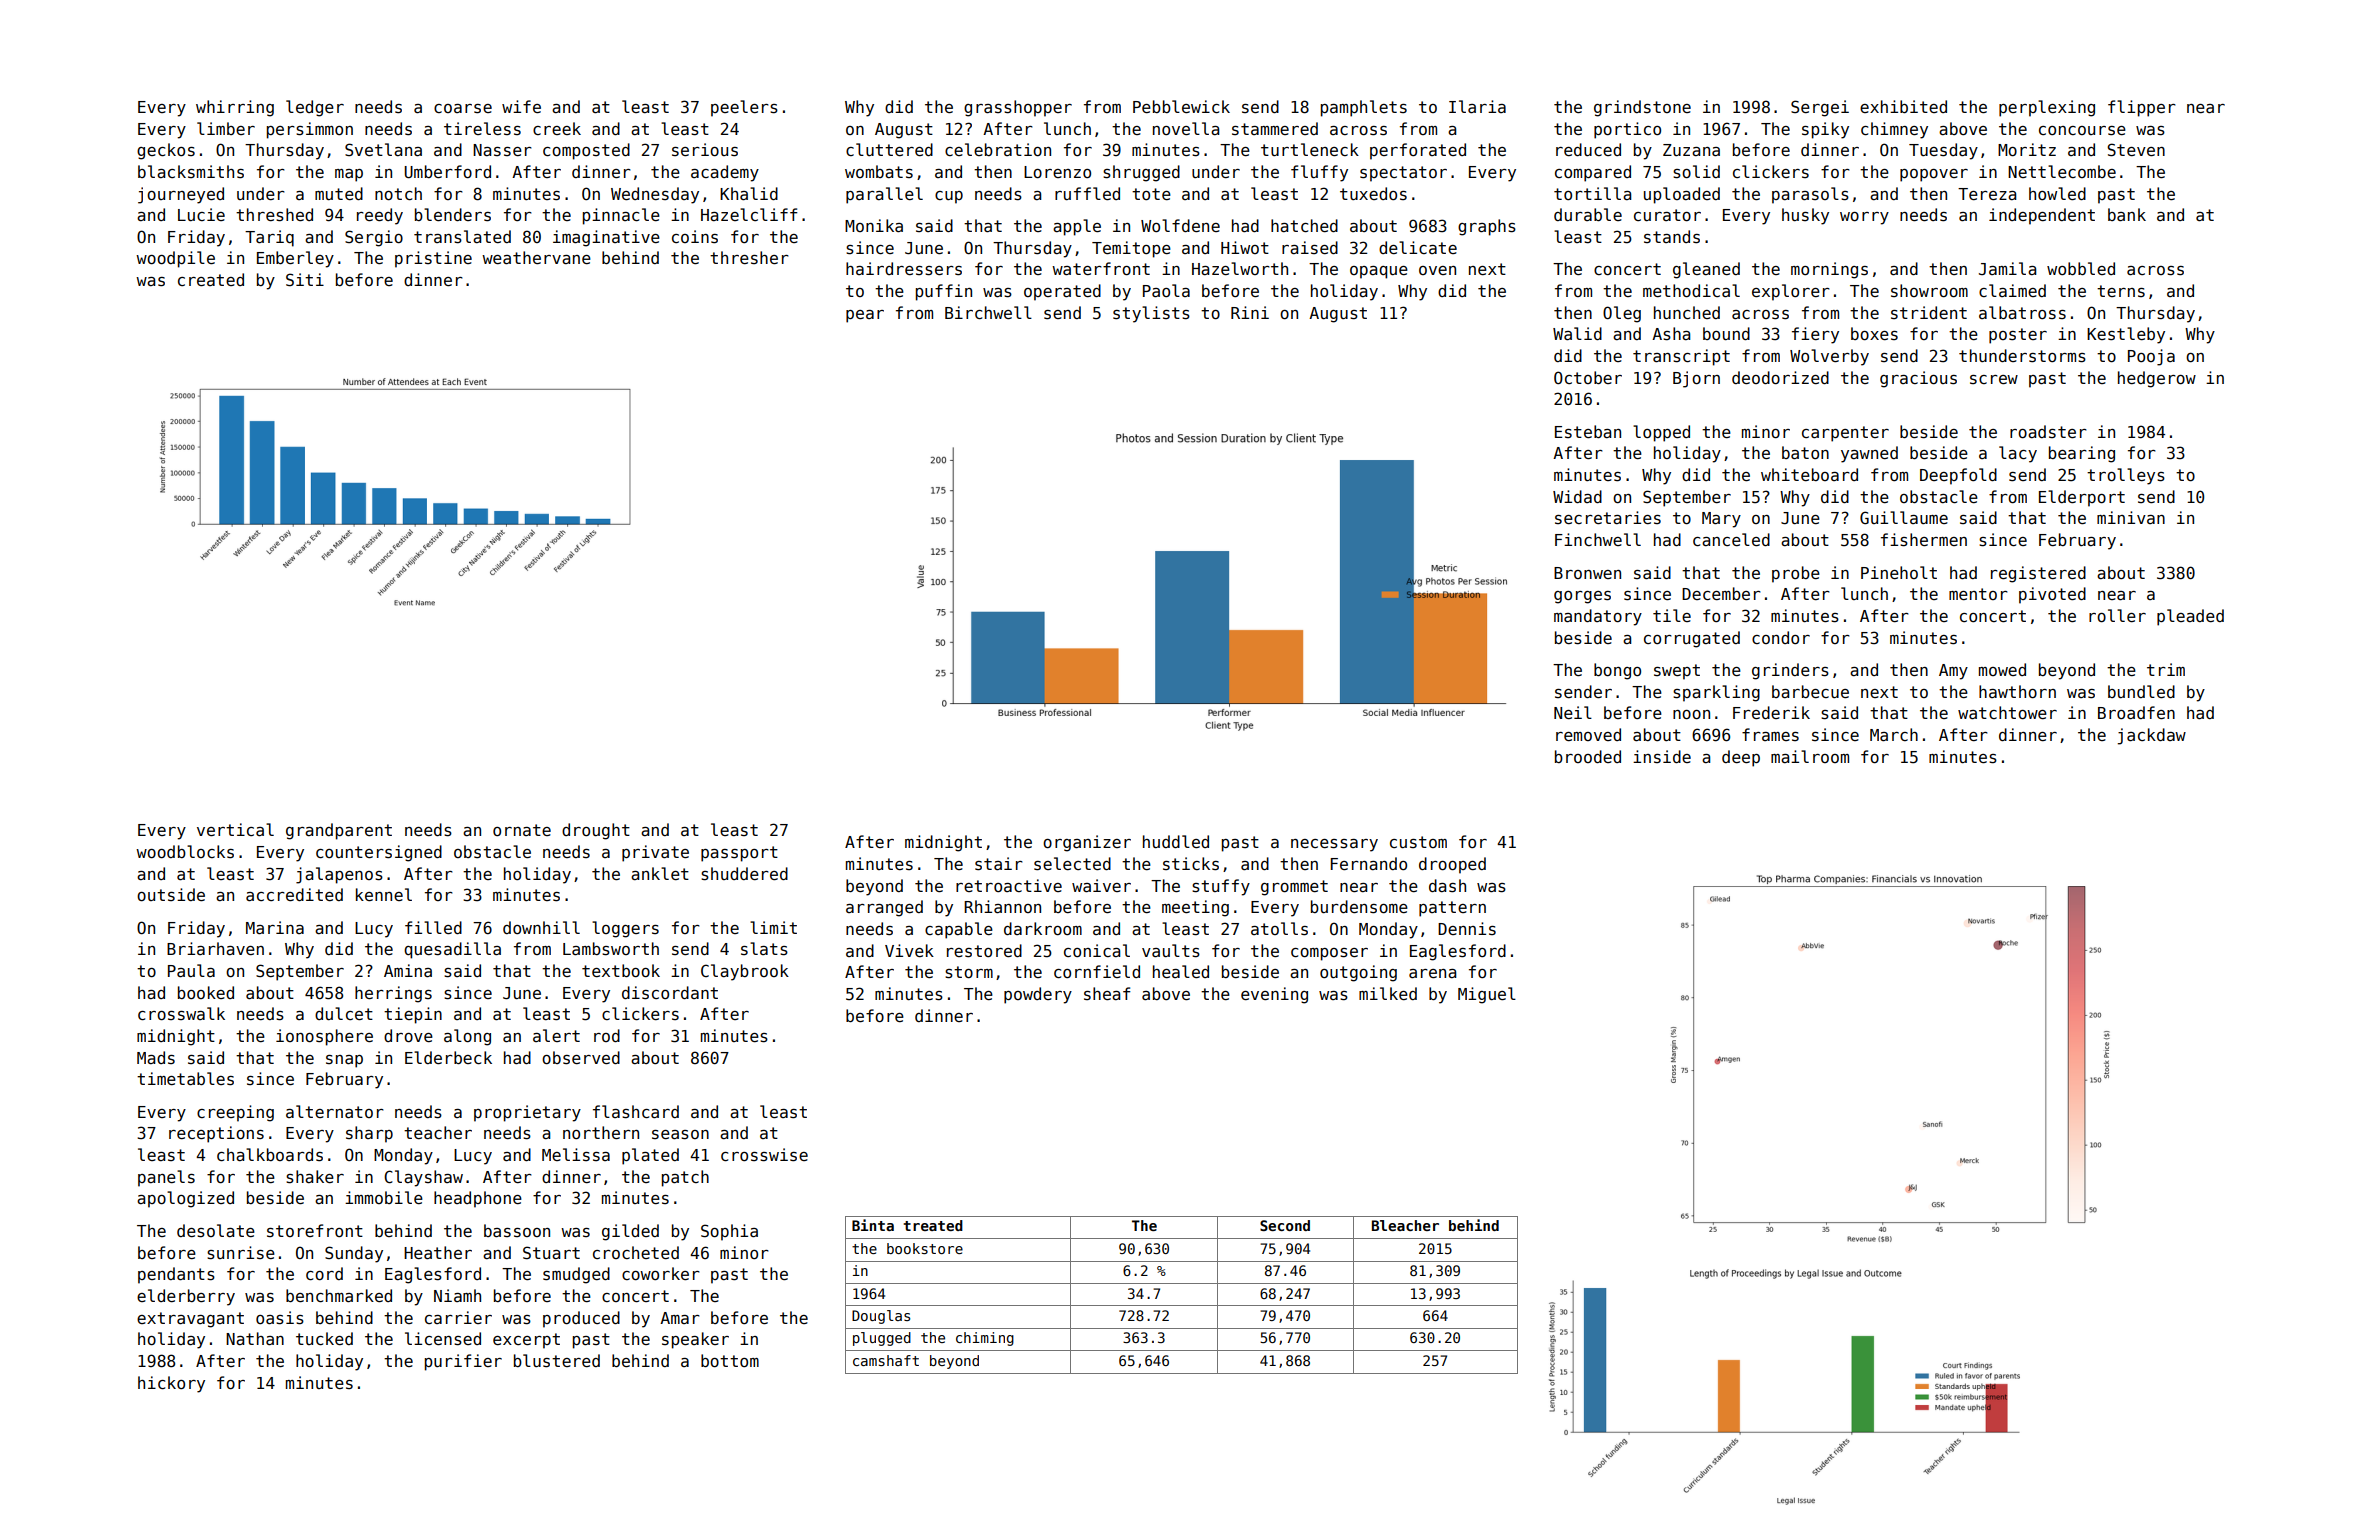  Describe the element at coordinates (2142, 108) in the screenshot. I see `flipper` at that location.
